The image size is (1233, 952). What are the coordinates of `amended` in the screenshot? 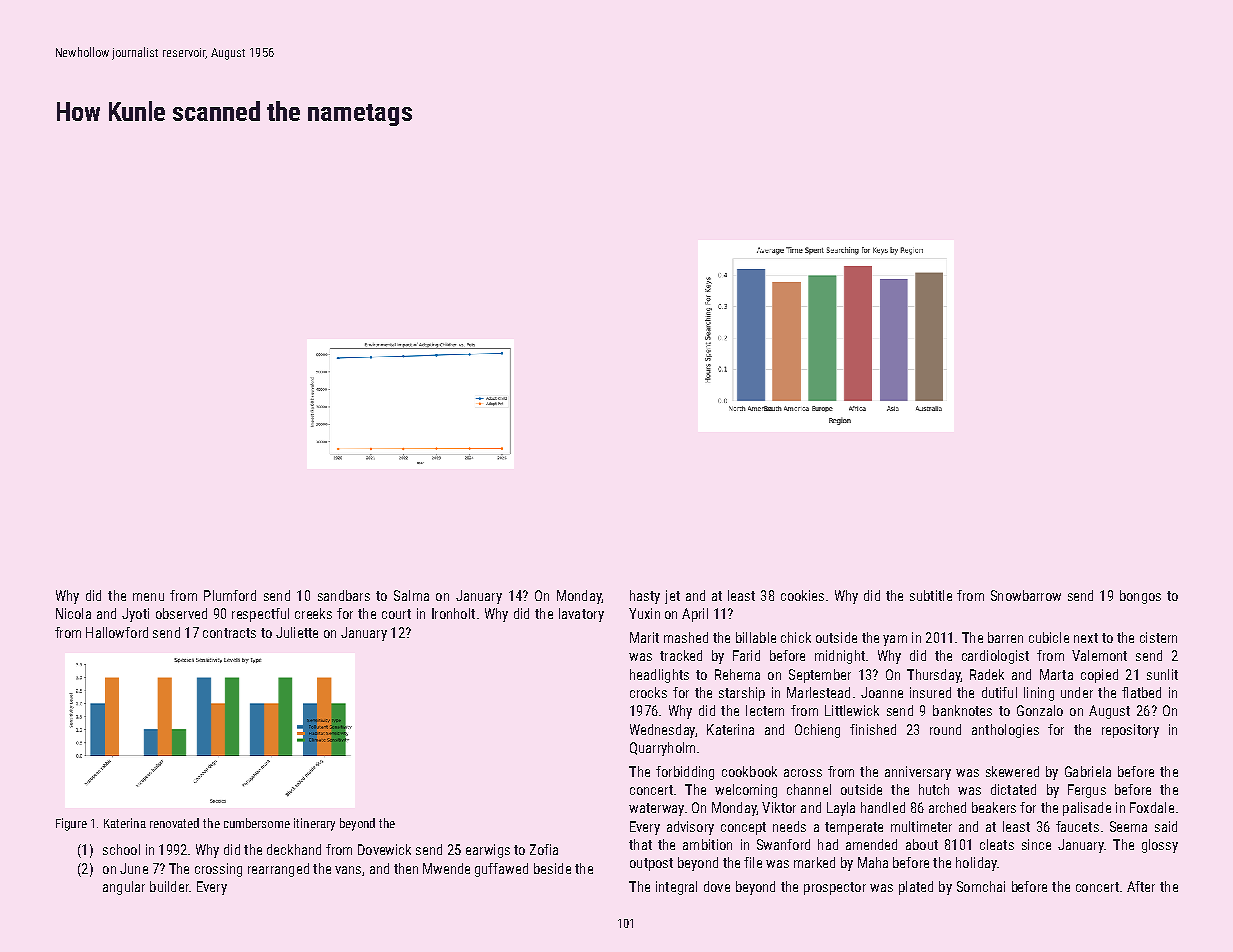 It's located at (871, 844).
